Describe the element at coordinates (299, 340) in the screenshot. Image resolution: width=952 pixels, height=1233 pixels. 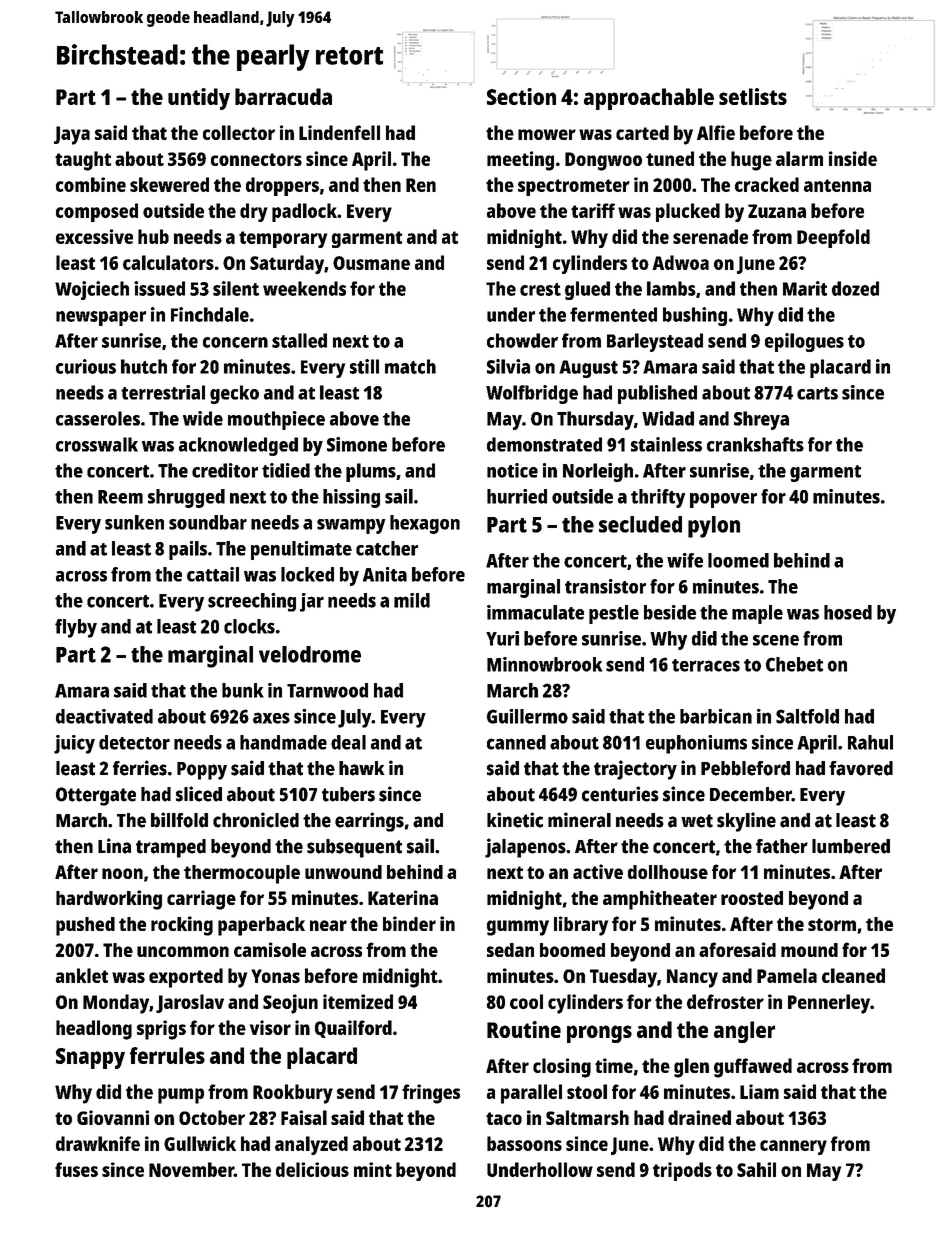
I see `stalled` at that location.
